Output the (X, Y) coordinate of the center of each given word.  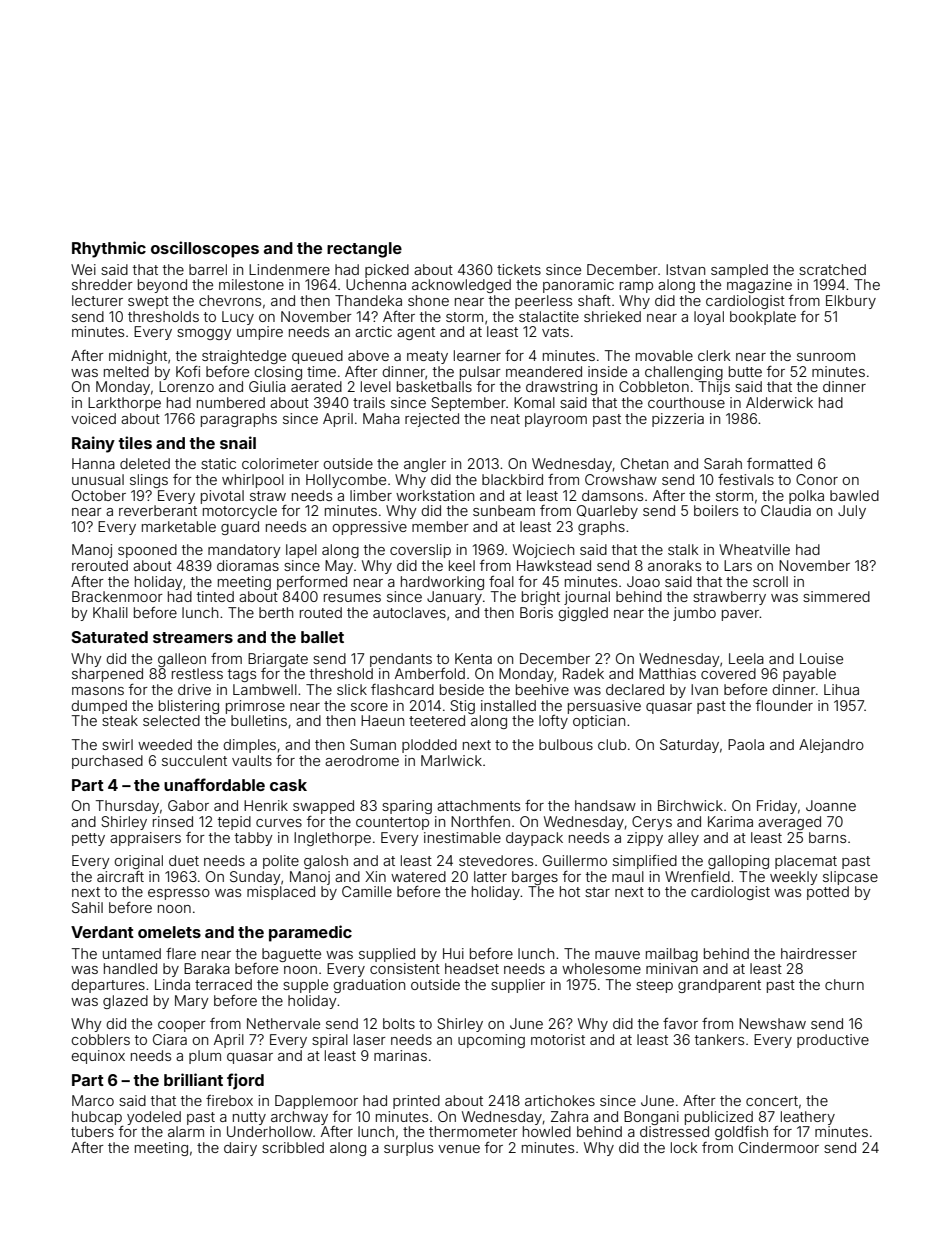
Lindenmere (289, 269)
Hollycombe (346, 481)
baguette (291, 955)
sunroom (826, 357)
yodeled (154, 1118)
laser (370, 1039)
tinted (215, 596)
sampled (739, 271)
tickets (519, 269)
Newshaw (772, 1023)
